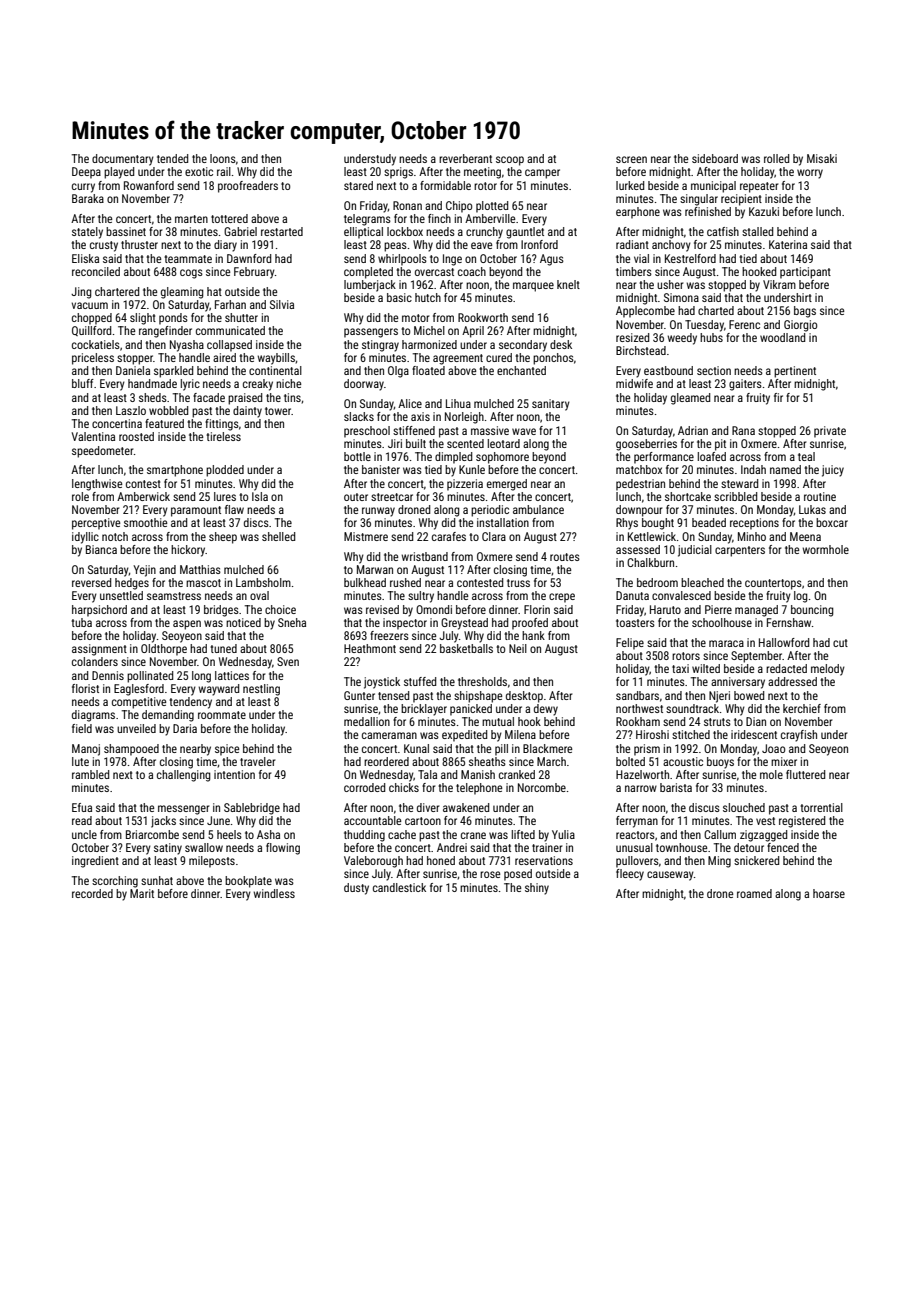  Describe the element at coordinates (833, 471) in the screenshot. I see `juicy` at that location.
